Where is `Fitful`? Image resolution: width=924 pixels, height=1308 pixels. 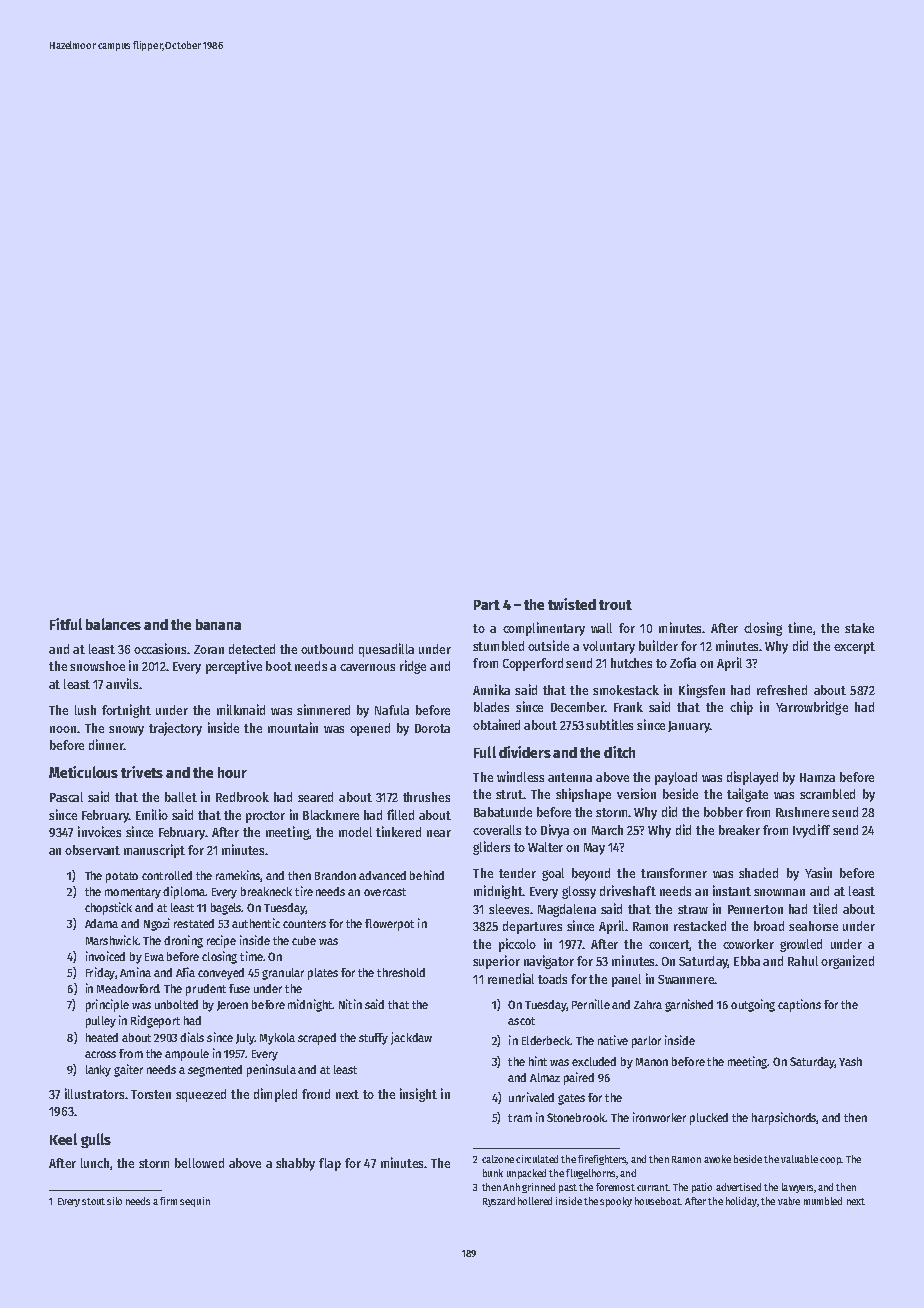
Fitful is located at coordinates (66, 624).
